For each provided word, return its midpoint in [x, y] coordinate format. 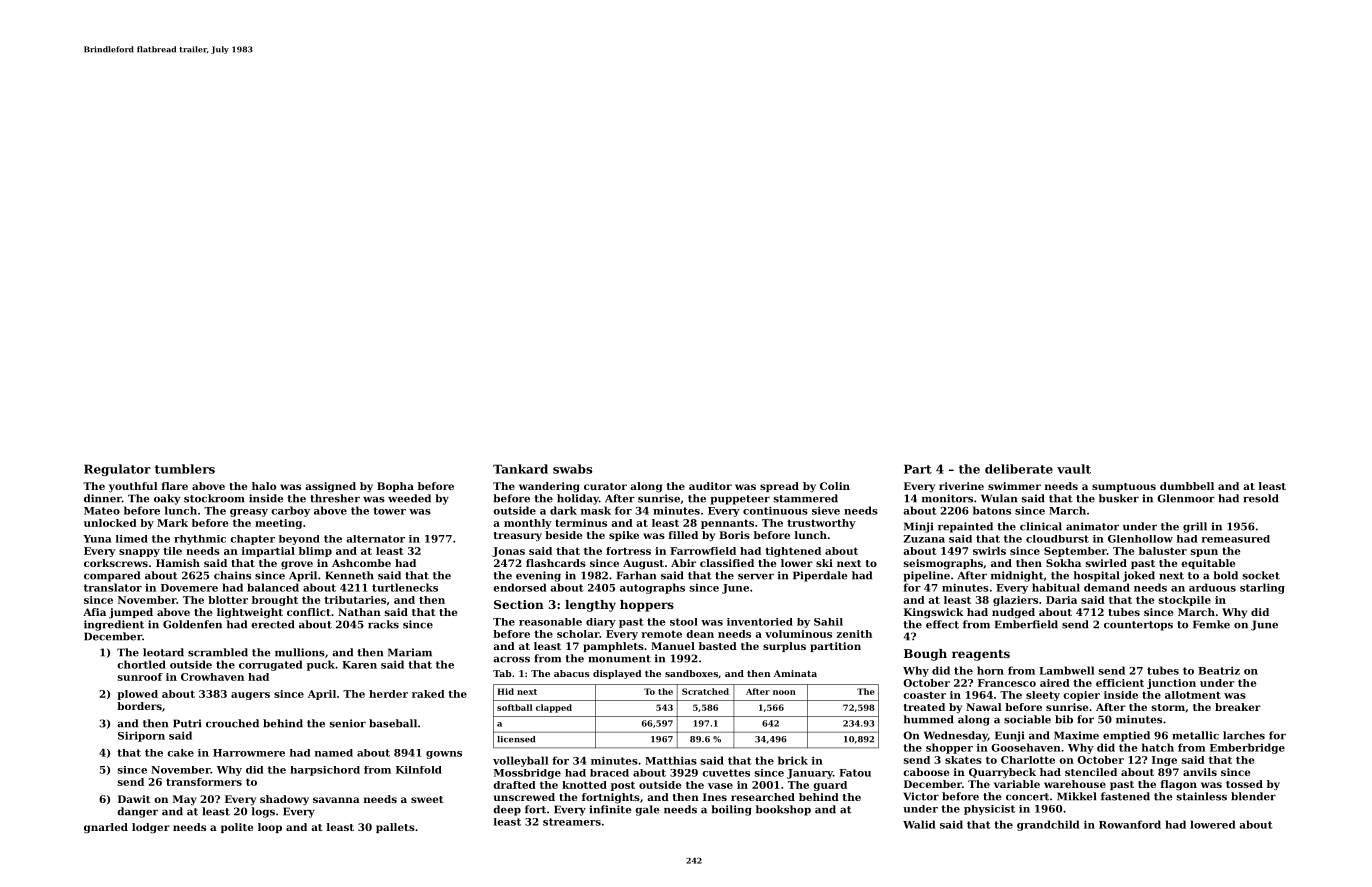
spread [779, 487]
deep [507, 810]
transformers [204, 782]
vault [1074, 469]
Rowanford [1130, 824]
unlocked [110, 523]
